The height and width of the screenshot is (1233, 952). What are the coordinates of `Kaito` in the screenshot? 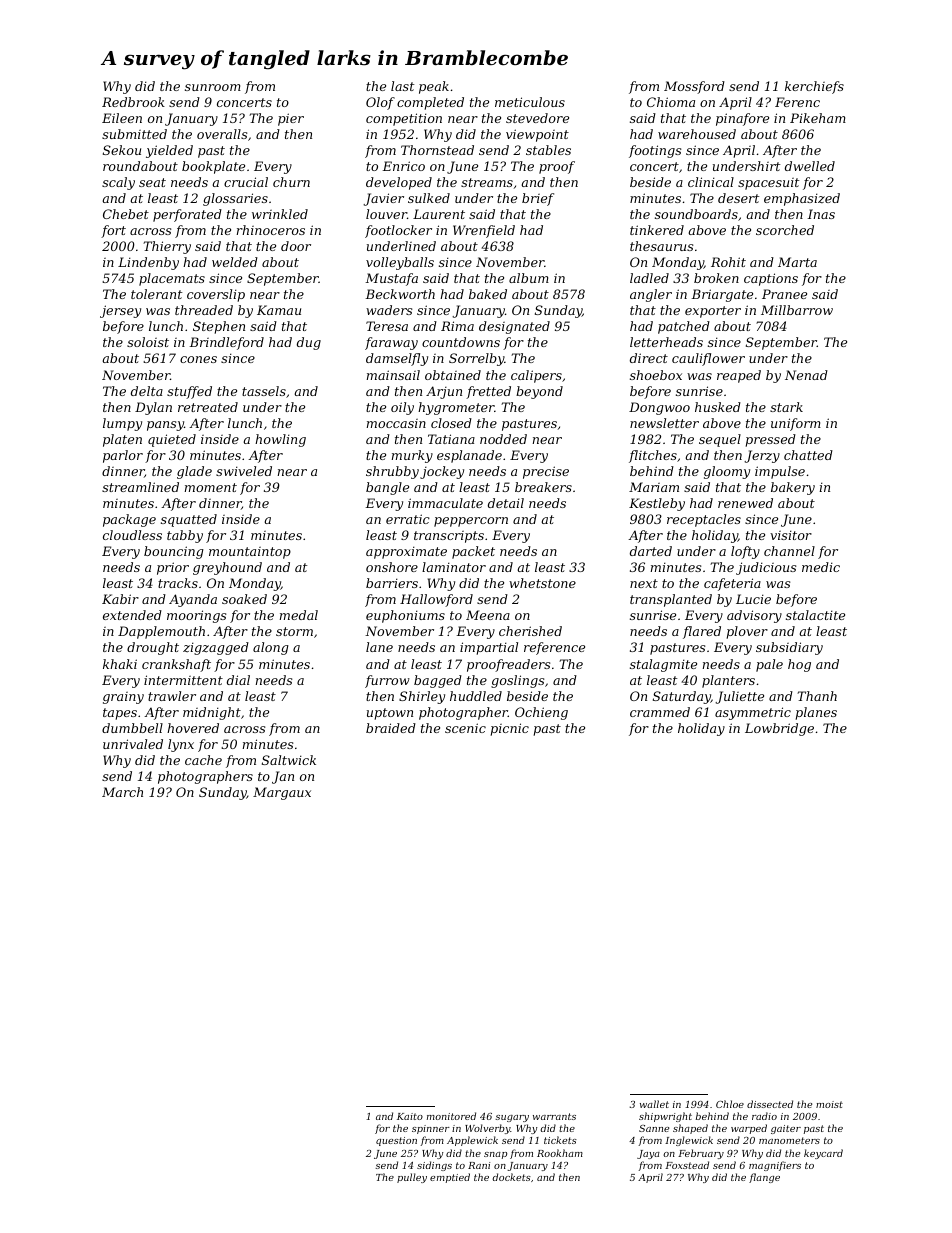 It's located at (410, 1116).
